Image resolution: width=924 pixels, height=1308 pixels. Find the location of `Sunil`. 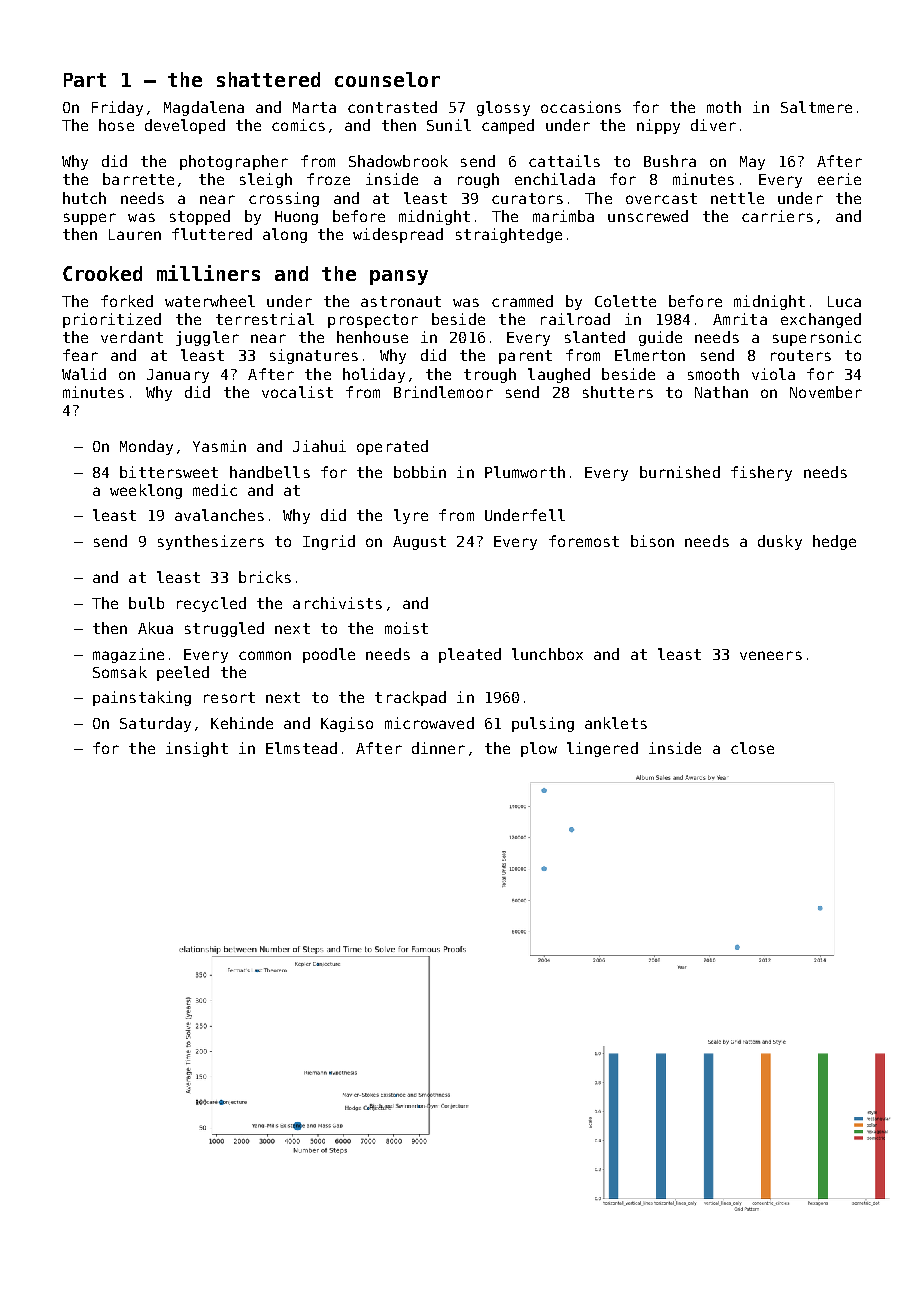

Sunil is located at coordinates (449, 125).
